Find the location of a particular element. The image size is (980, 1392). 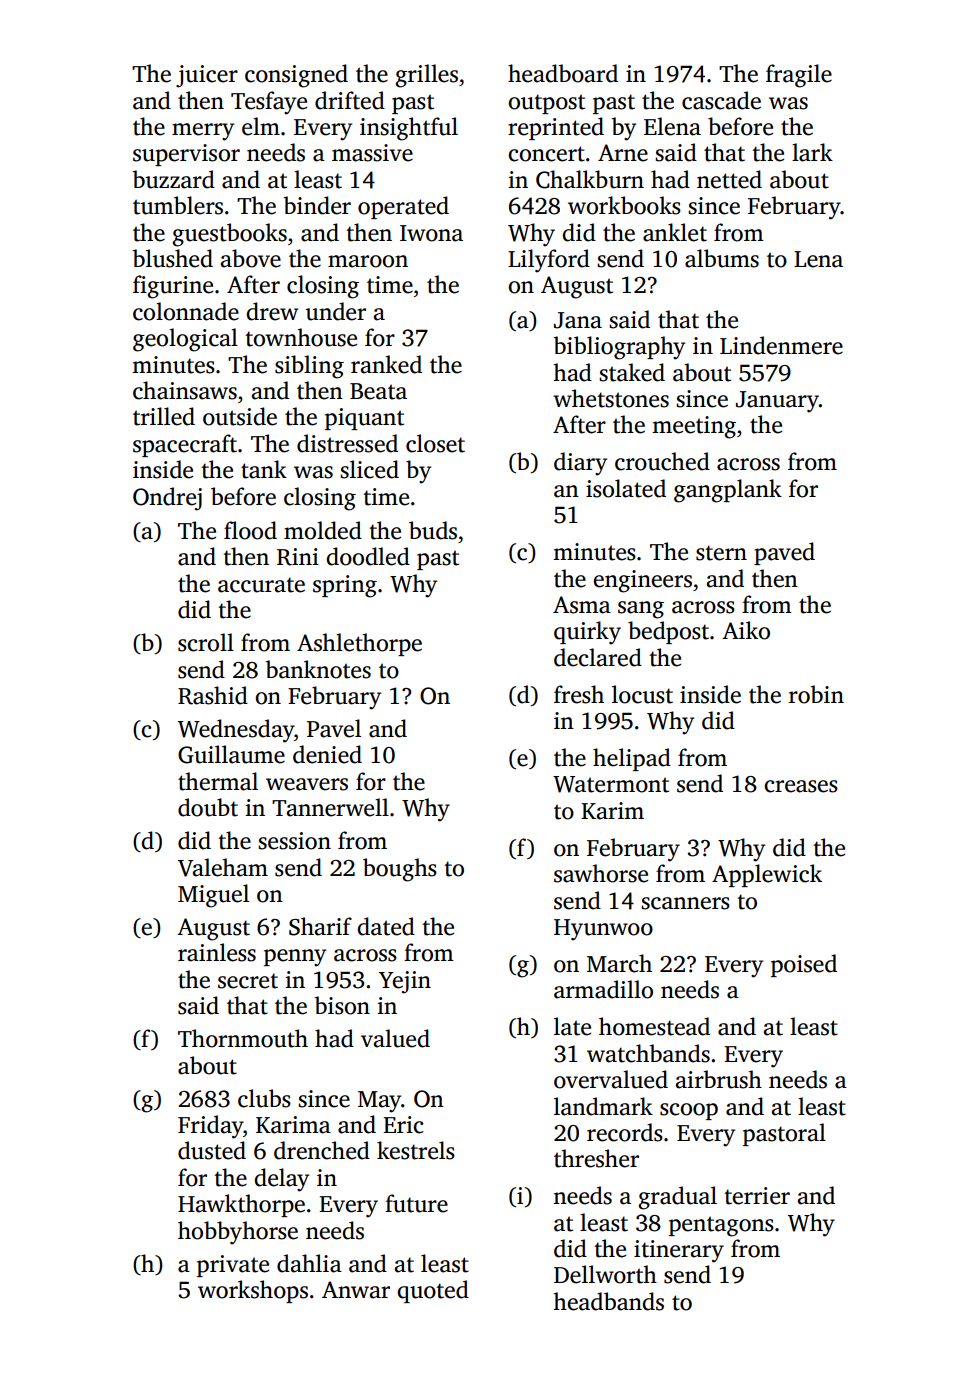

doodled is located at coordinates (368, 556).
